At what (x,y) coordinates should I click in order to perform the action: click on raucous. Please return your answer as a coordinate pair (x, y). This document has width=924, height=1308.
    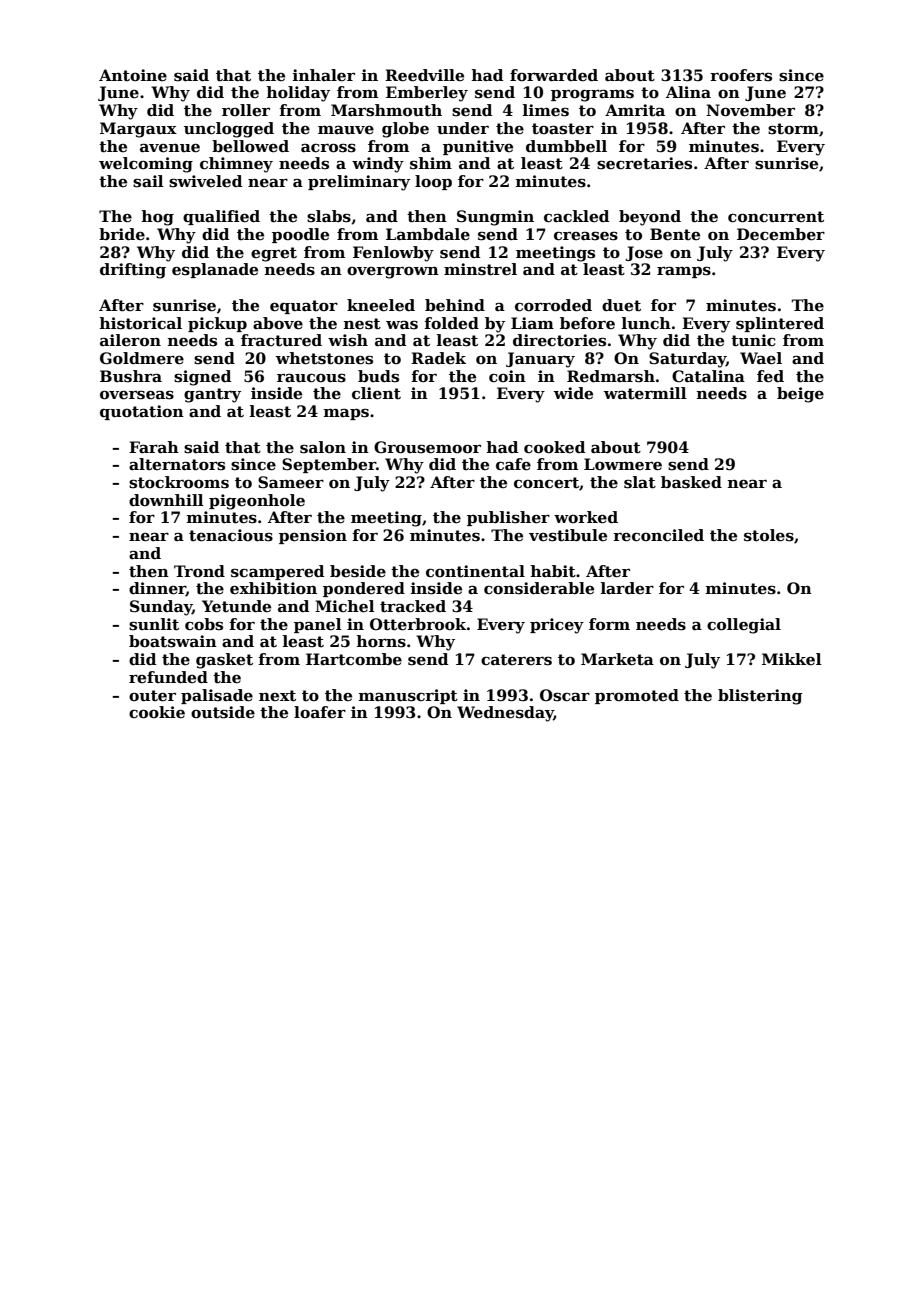
    Looking at the image, I should click on (311, 378).
